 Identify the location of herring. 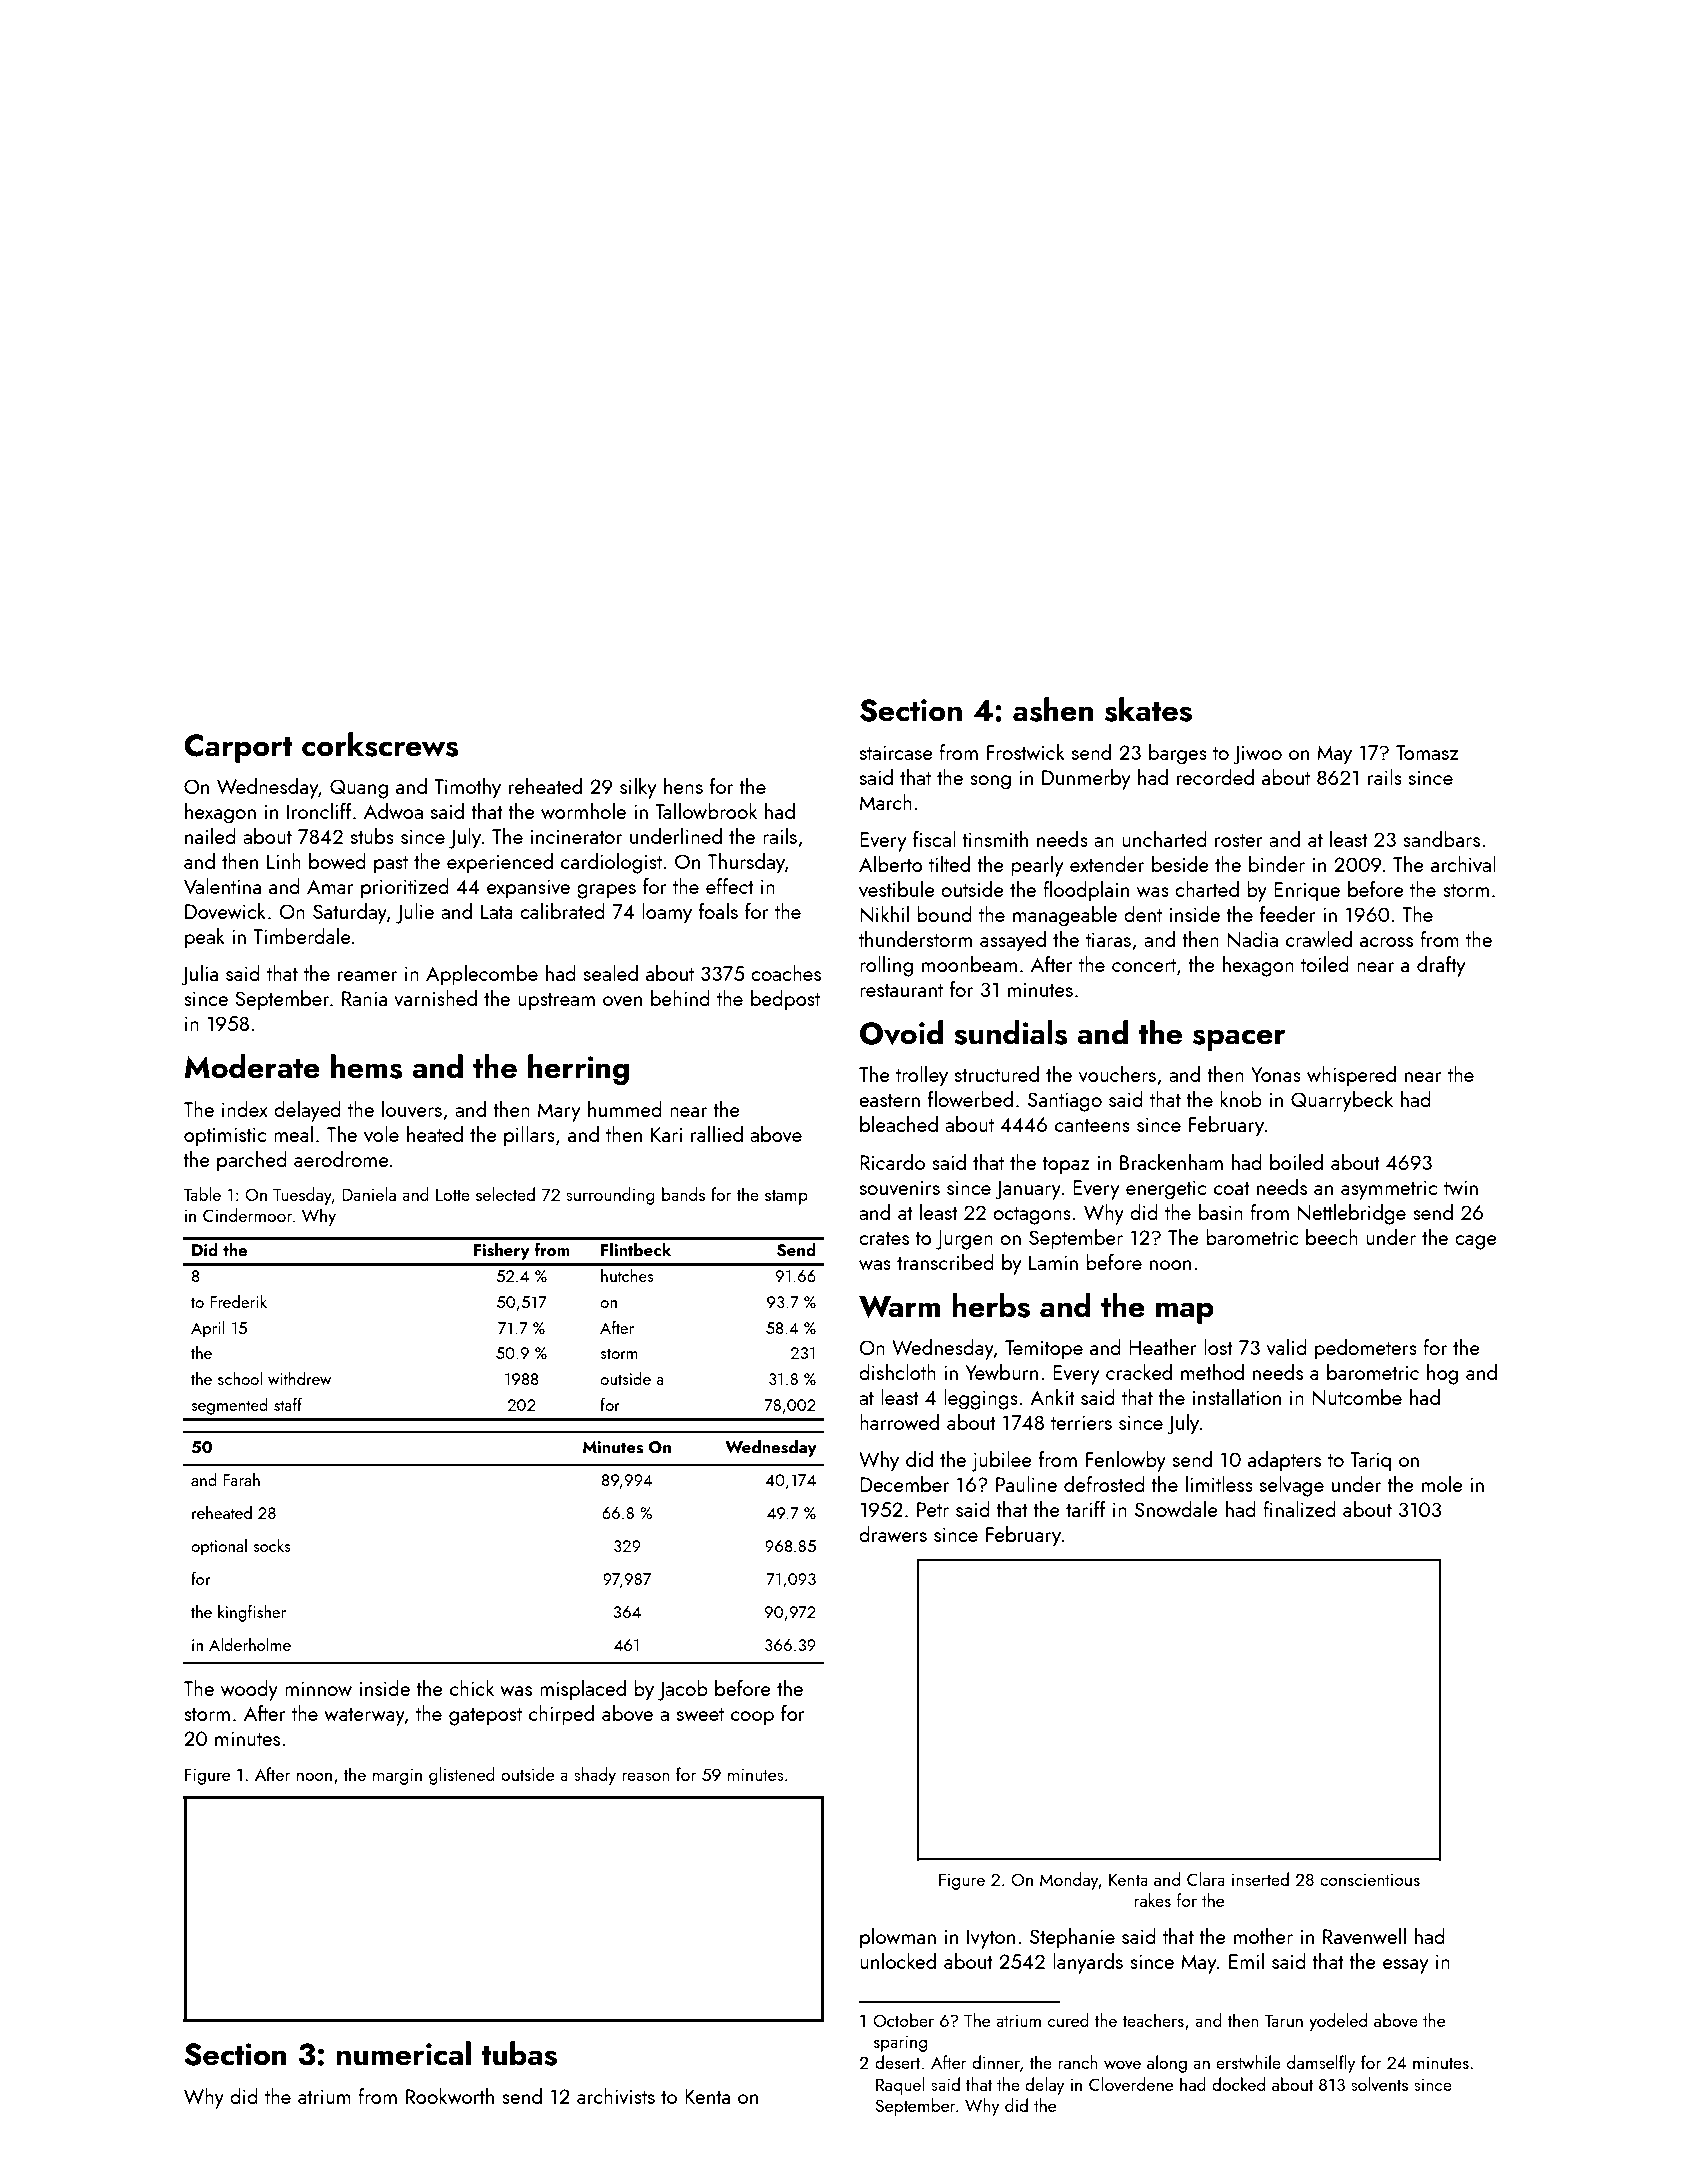
(578, 1070).
